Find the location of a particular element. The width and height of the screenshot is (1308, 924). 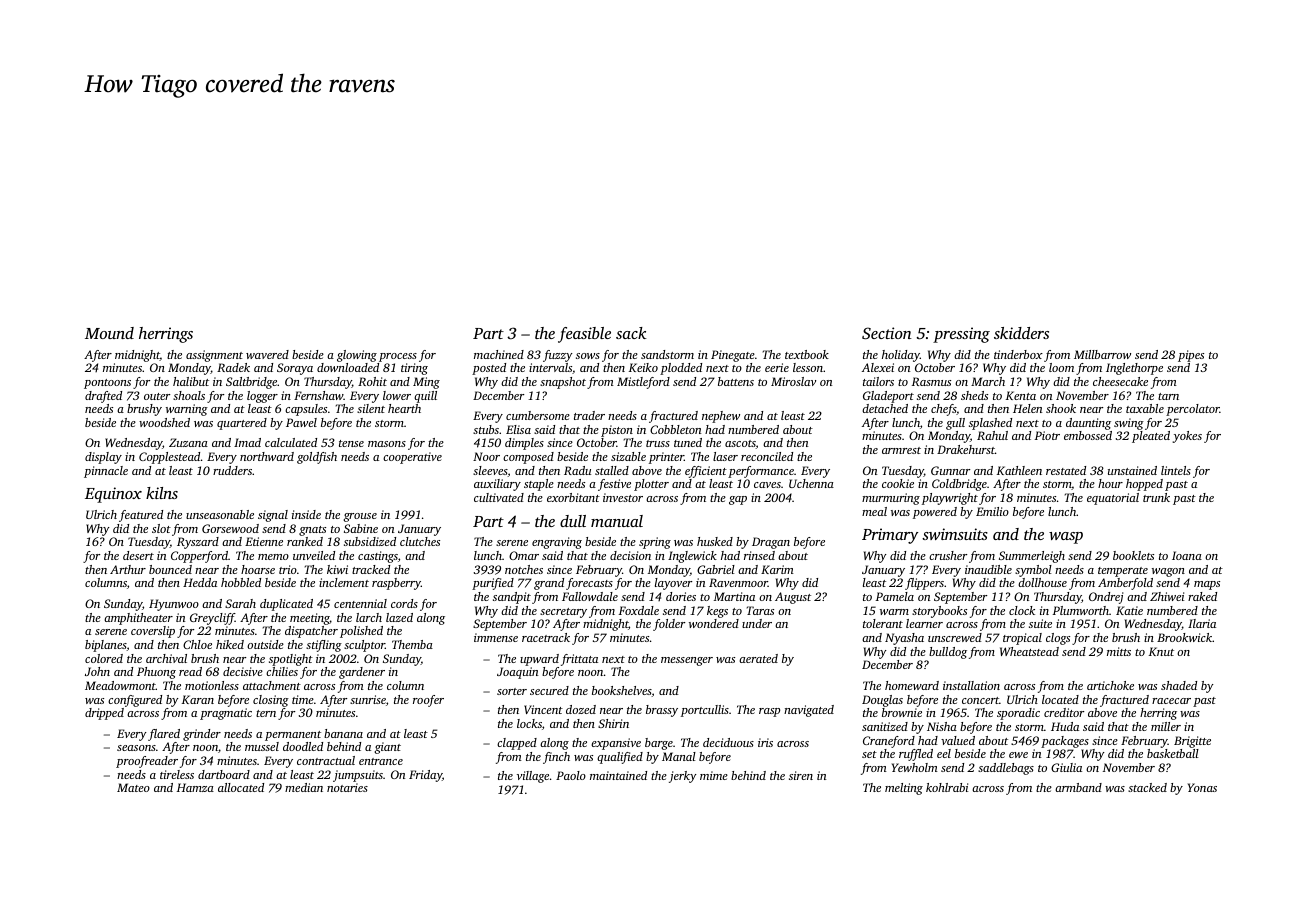

Dragan is located at coordinates (771, 543).
